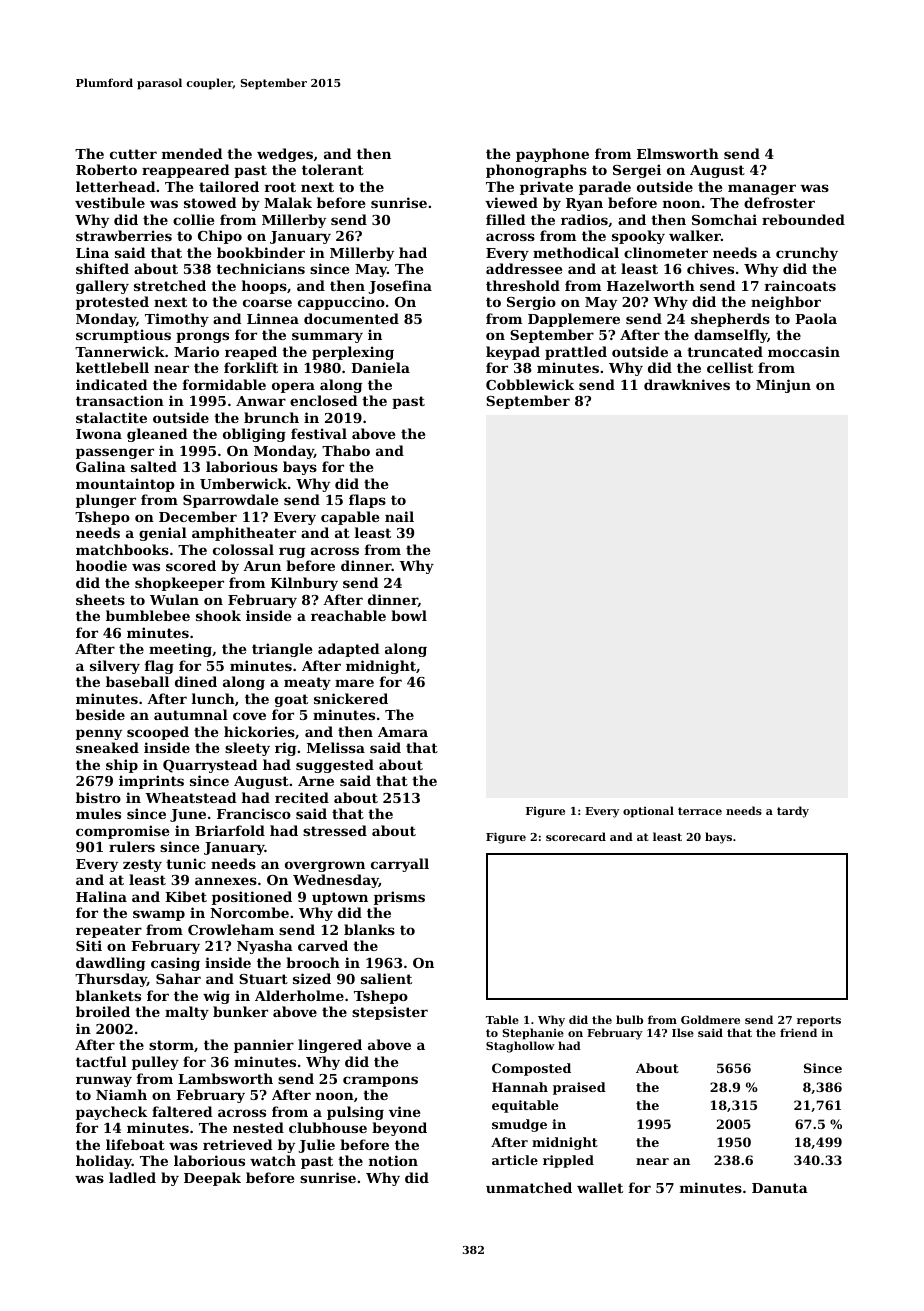 This image has width=924, height=1311. I want to click on Minjun, so click(783, 386).
